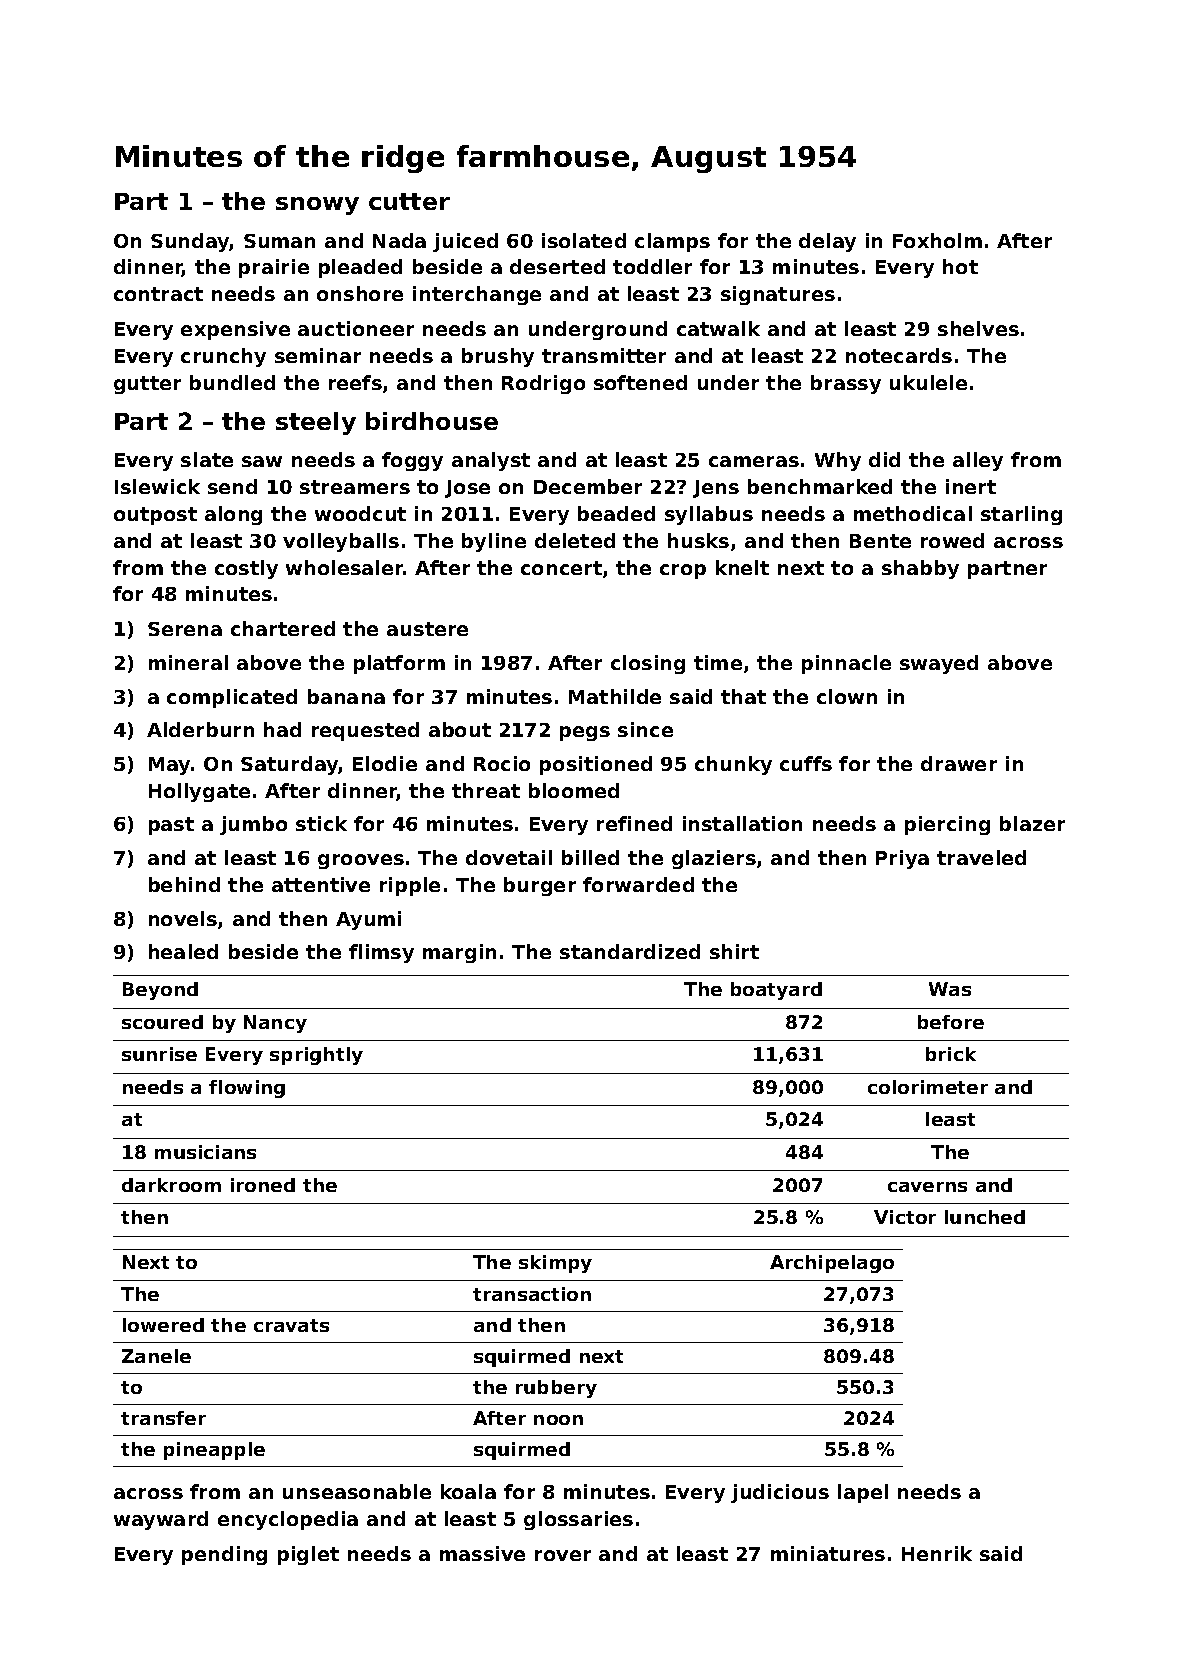  Describe the element at coordinates (985, 1217) in the document. I see `lunched` at that location.
